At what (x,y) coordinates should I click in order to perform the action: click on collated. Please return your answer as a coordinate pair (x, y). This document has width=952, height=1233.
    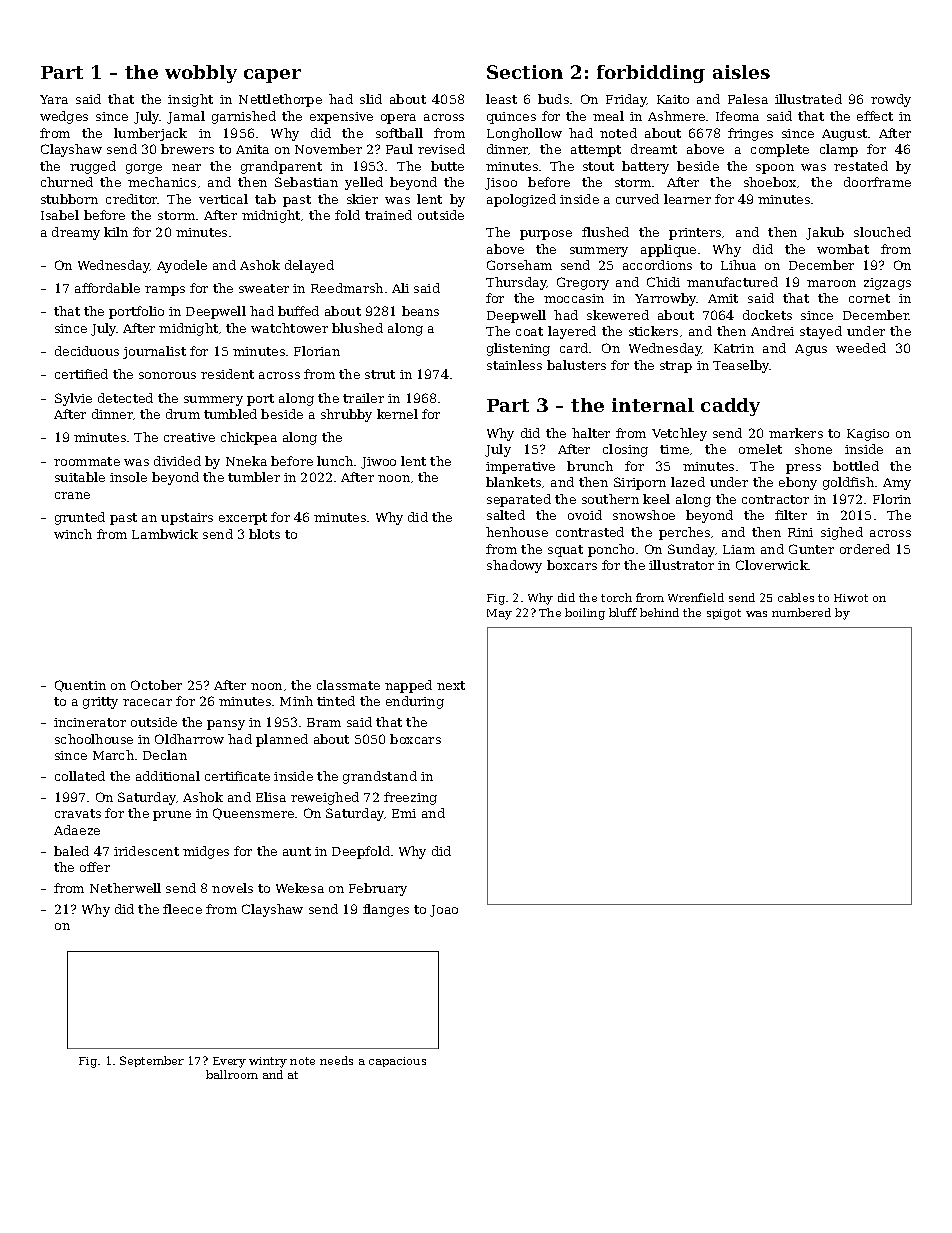
    Looking at the image, I should click on (80, 776).
